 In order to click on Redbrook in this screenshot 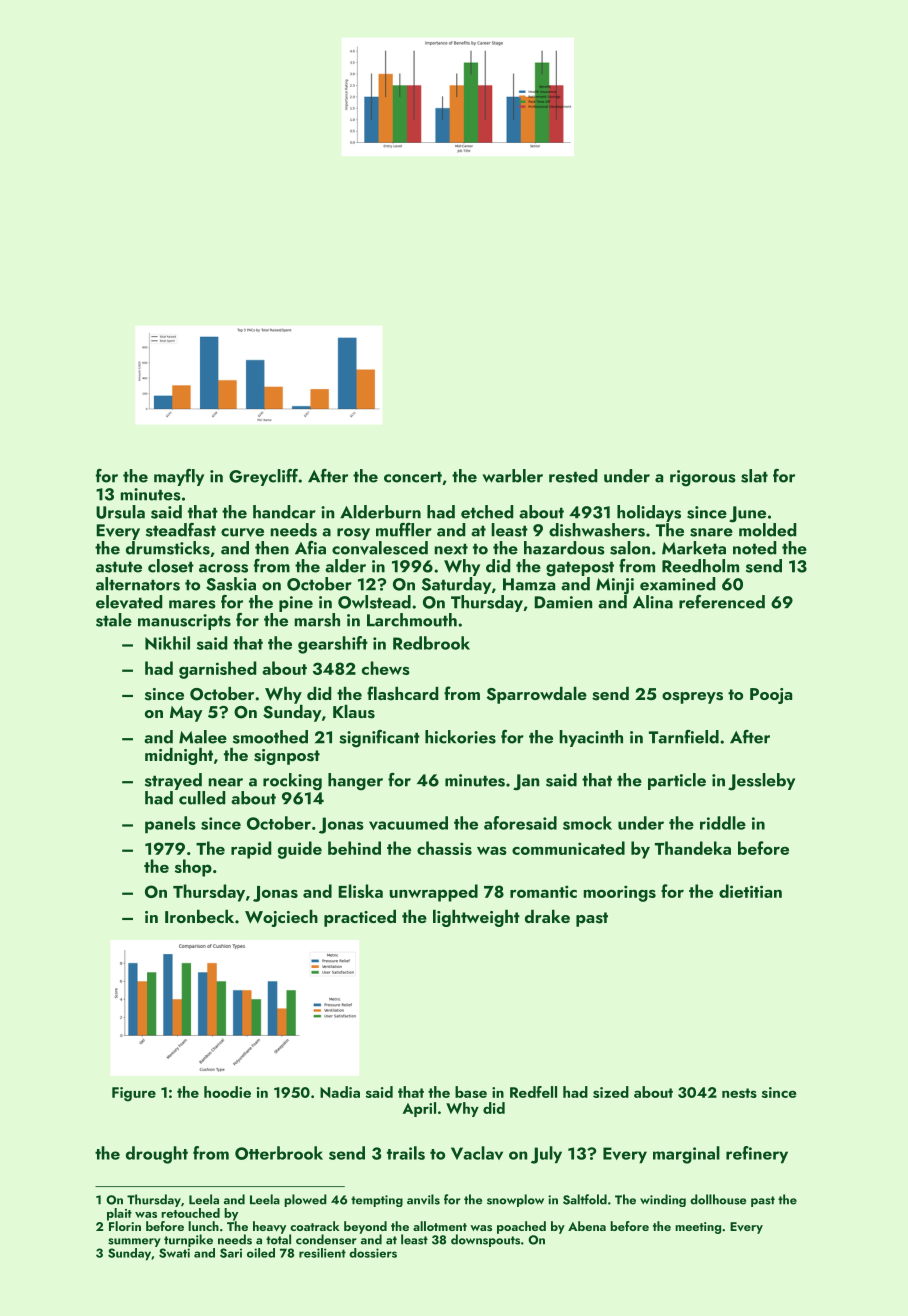, I will do `click(431, 643)`.
